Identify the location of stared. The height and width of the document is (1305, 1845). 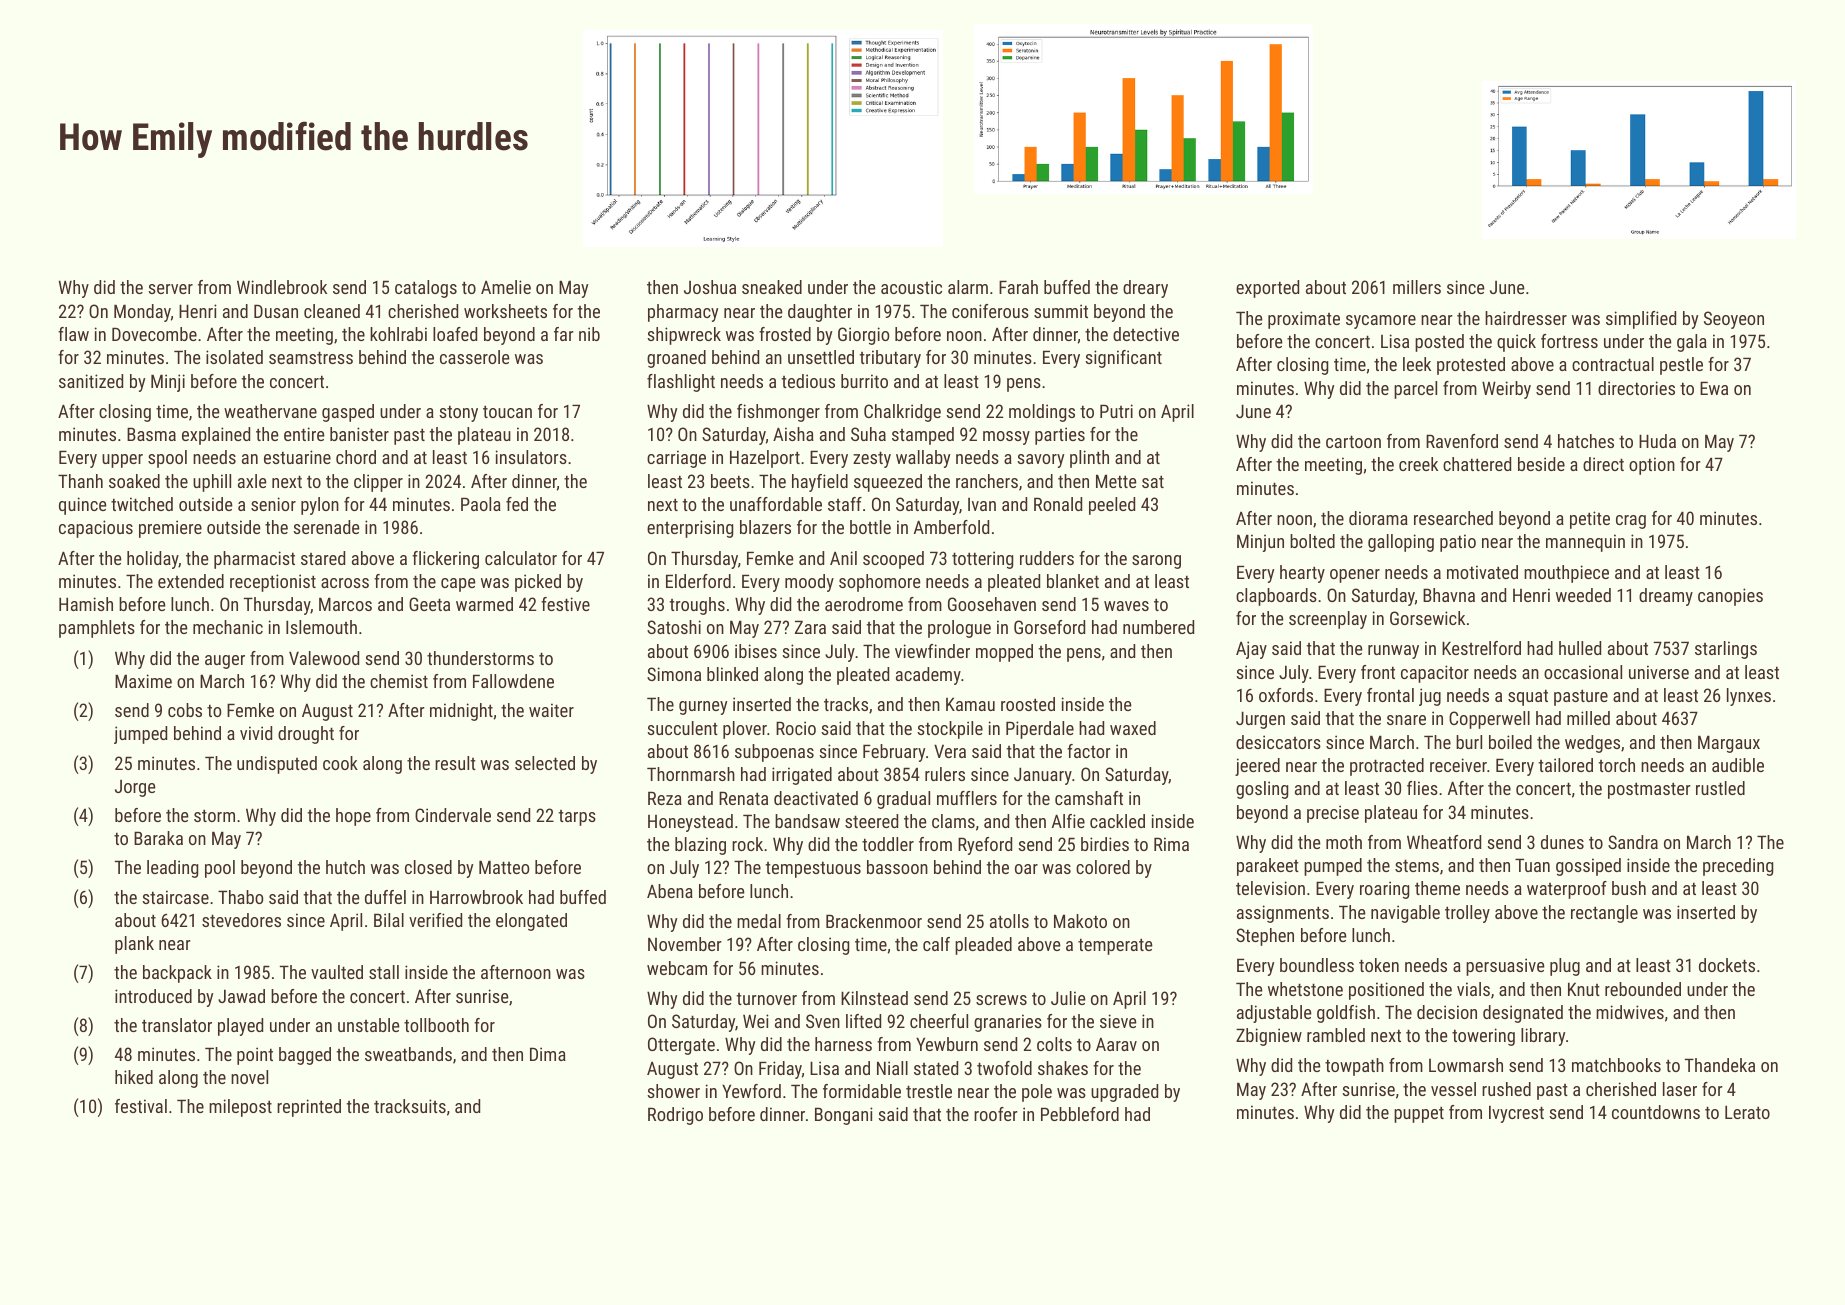
(323, 558).
